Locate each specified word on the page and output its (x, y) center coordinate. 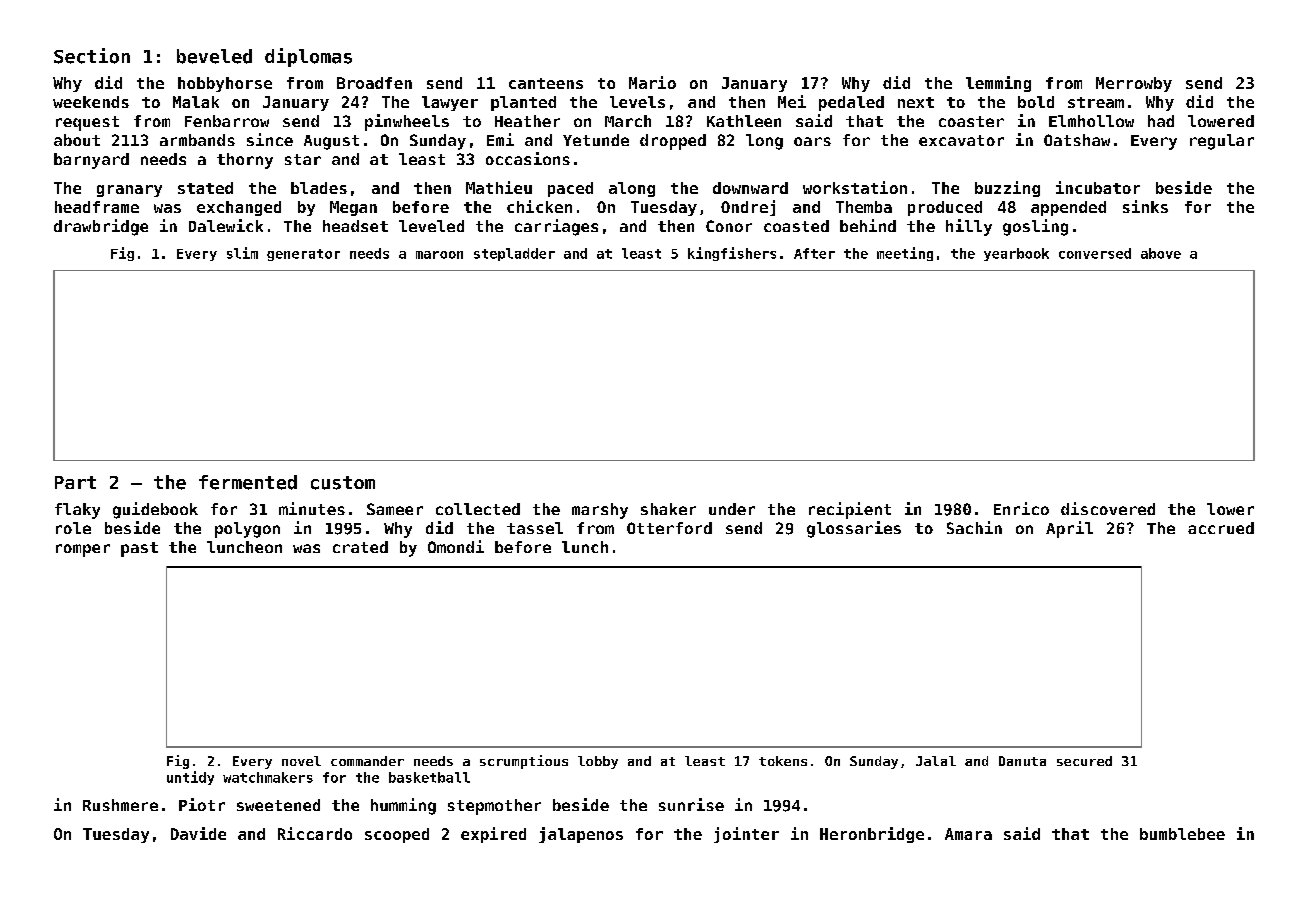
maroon (439, 255)
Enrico (1021, 508)
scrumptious (524, 762)
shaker (668, 509)
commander (367, 761)
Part (75, 482)
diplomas (308, 57)
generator (303, 255)
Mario (652, 82)
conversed (1095, 253)
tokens (783, 761)
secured (1084, 761)
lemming (998, 84)
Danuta (1022, 761)
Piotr (202, 804)
